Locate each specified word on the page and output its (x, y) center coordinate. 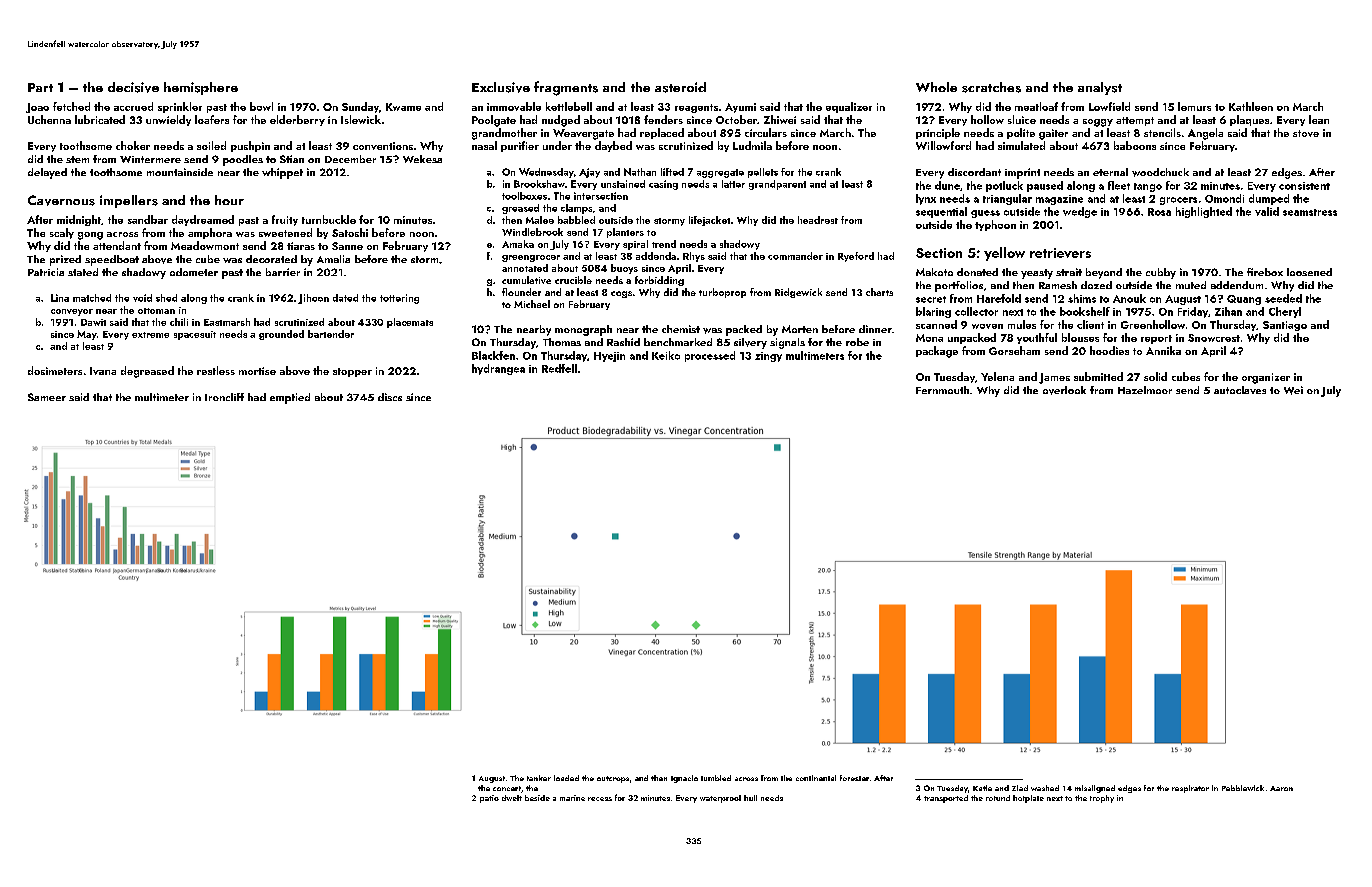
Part (40, 87)
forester (854, 778)
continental (816, 778)
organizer (1266, 378)
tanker (539, 778)
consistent (1304, 186)
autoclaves (1240, 390)
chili (179, 322)
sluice (1022, 119)
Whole (936, 87)
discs (390, 397)
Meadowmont (205, 245)
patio (489, 799)
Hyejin (609, 357)
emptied (290, 398)
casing (663, 185)
